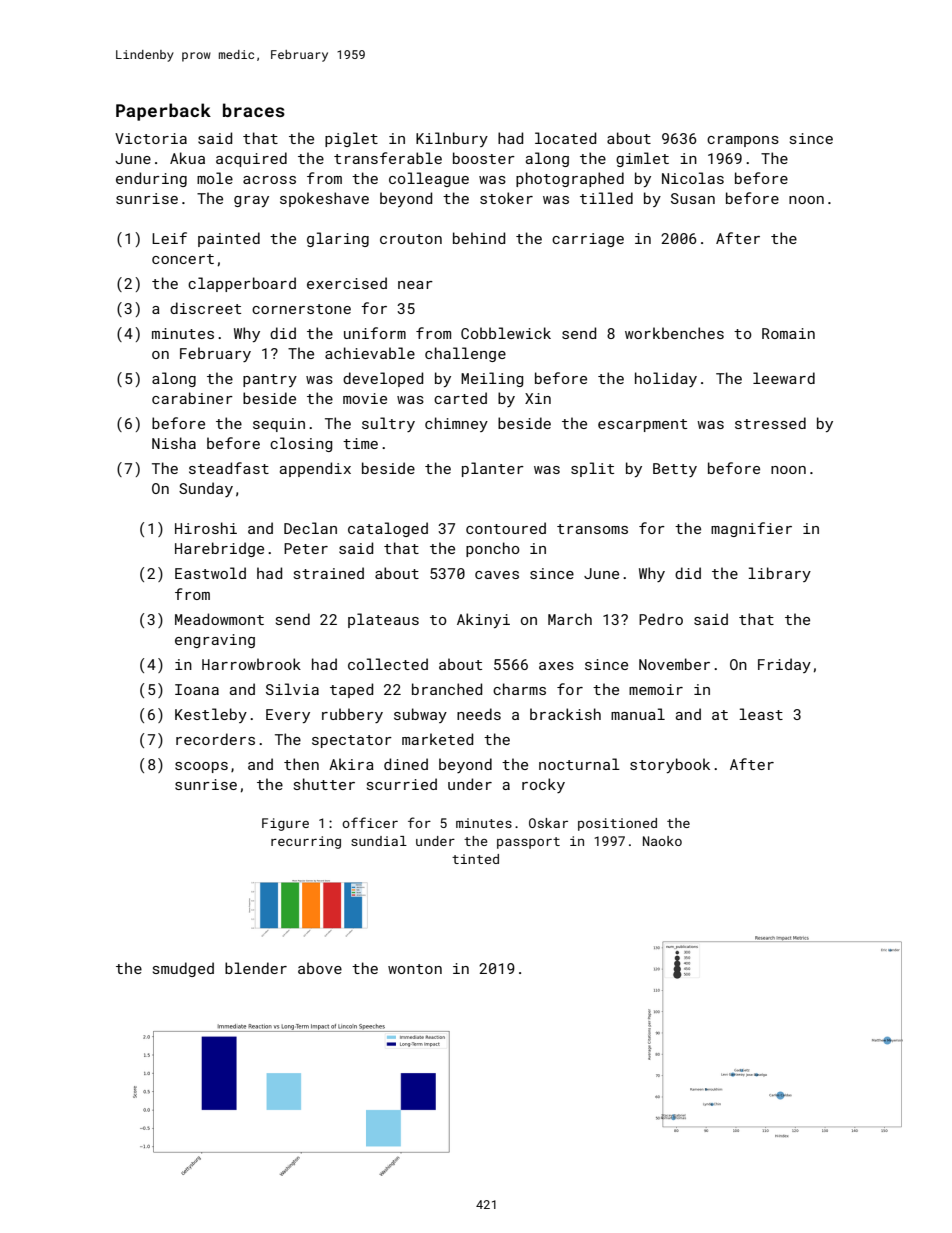 The width and height of the document is (952, 1233). Describe the element at coordinates (743, 141) in the document. I see `crampons` at that location.
